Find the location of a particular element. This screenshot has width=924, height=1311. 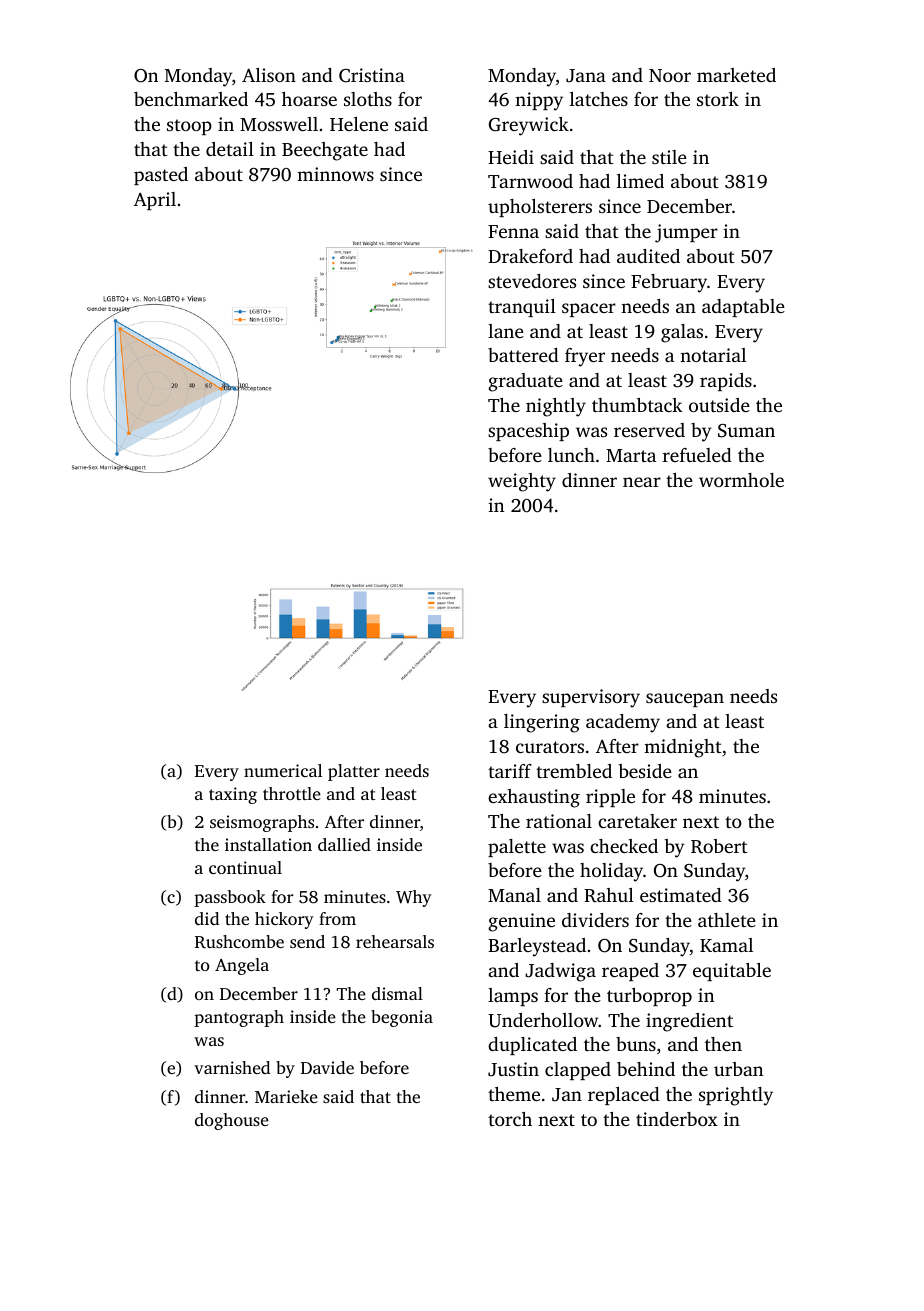

tranquil is located at coordinates (522, 308).
